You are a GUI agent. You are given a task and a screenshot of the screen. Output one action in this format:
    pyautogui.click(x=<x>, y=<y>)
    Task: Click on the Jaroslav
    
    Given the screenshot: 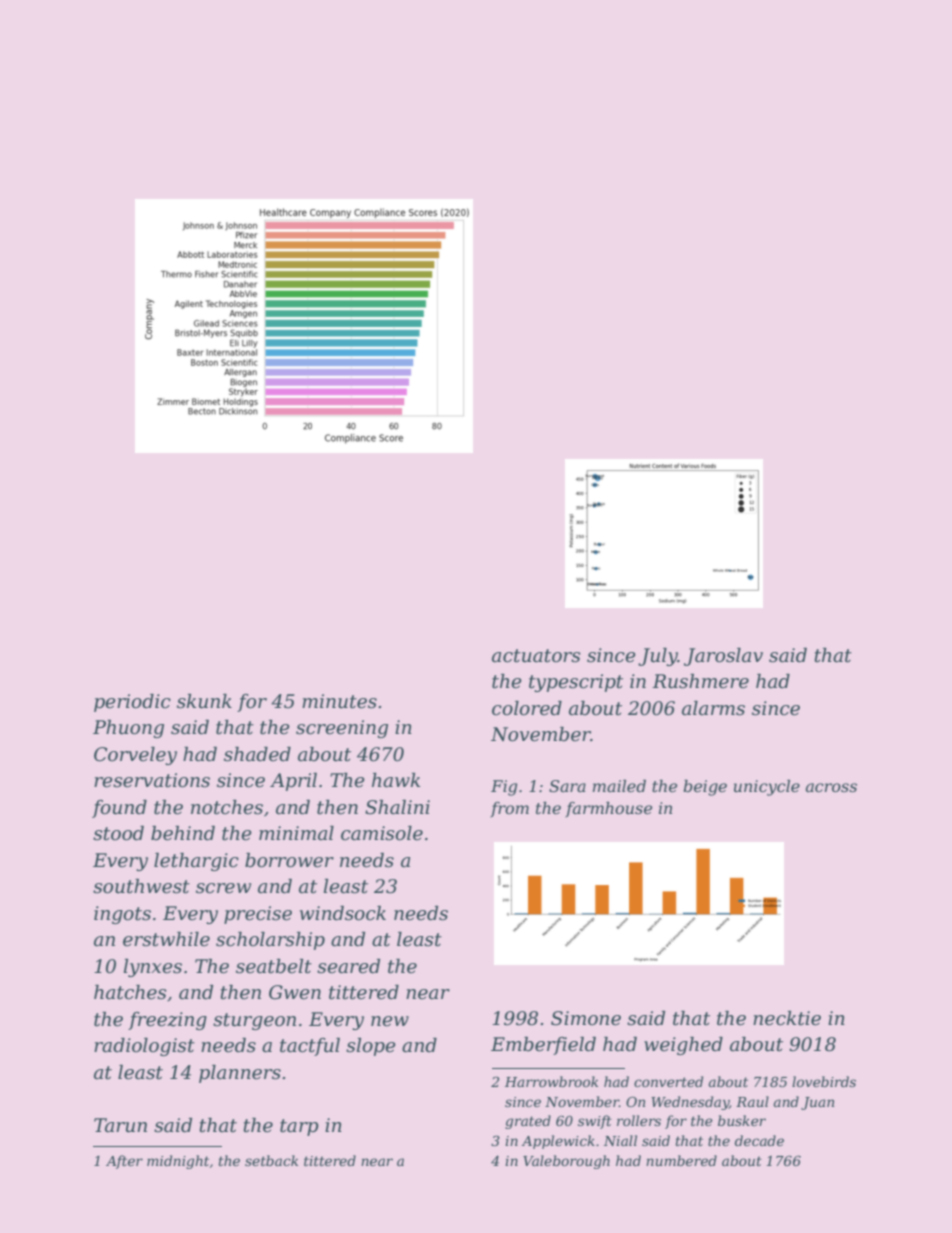 What is the action you would take?
    pyautogui.click(x=723, y=657)
